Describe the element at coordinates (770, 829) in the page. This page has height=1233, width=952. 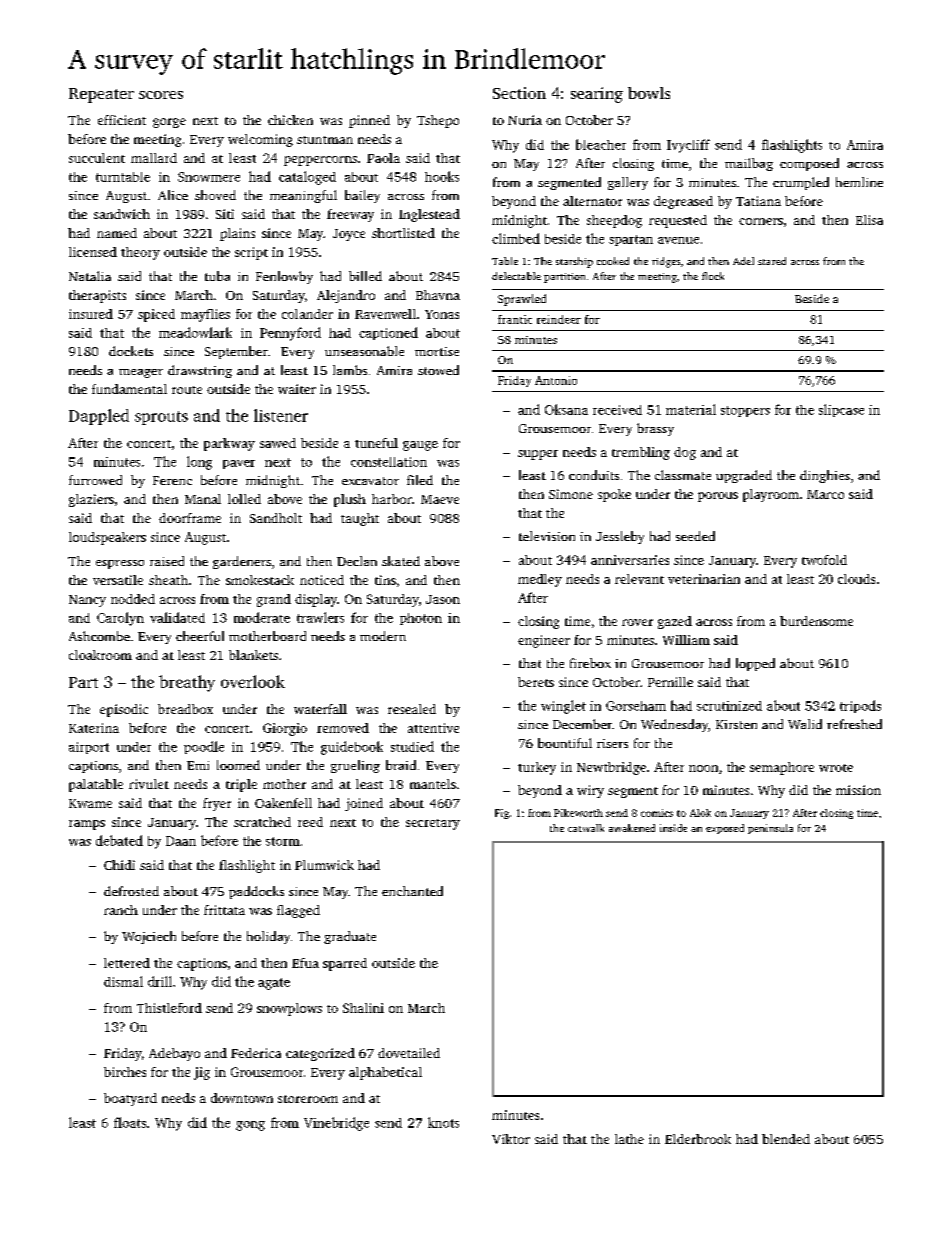
I see `peninsula` at that location.
